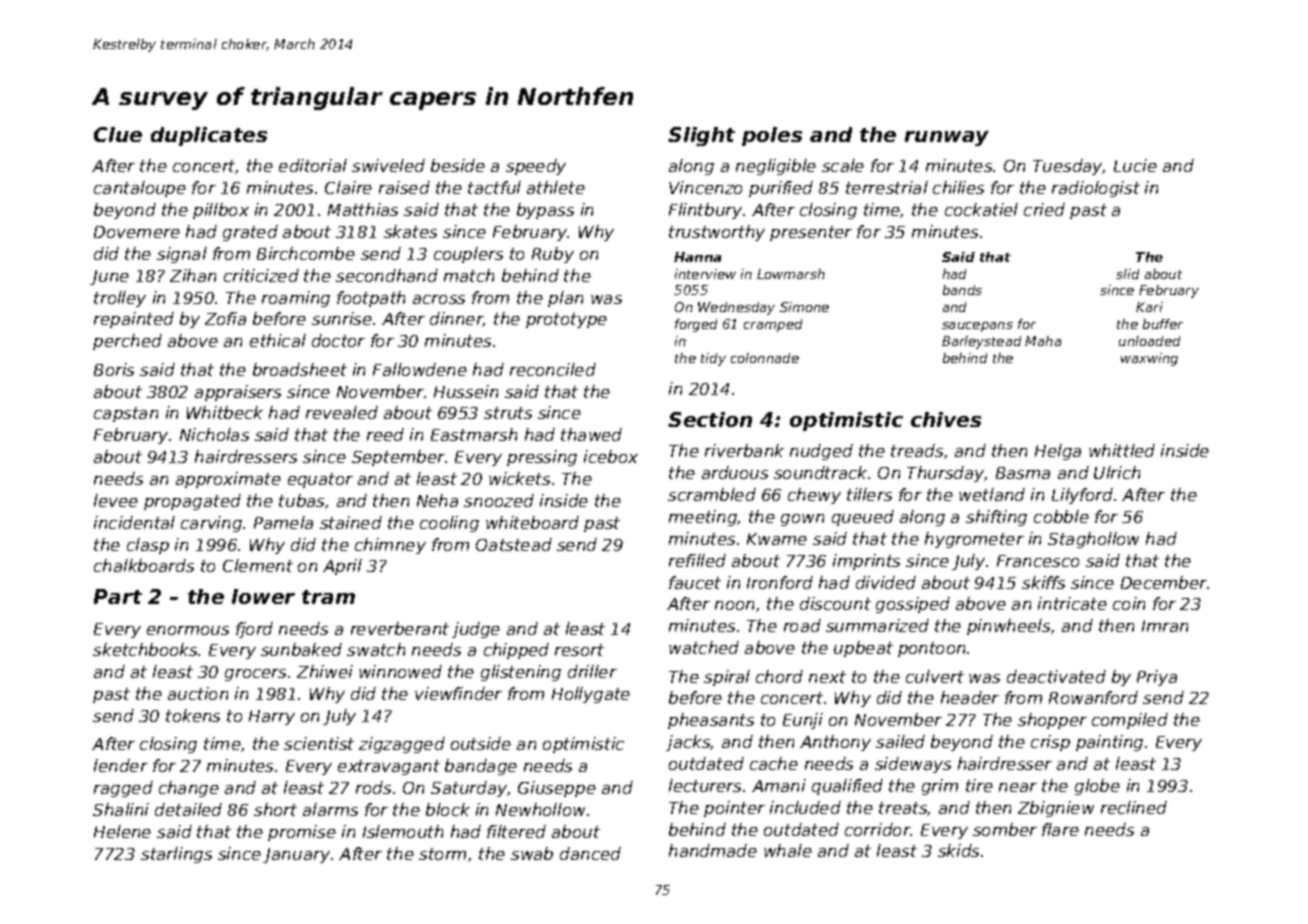 This page has width=1308, height=924. Describe the element at coordinates (403, 831) in the page. I see `Islemouth` at that location.
